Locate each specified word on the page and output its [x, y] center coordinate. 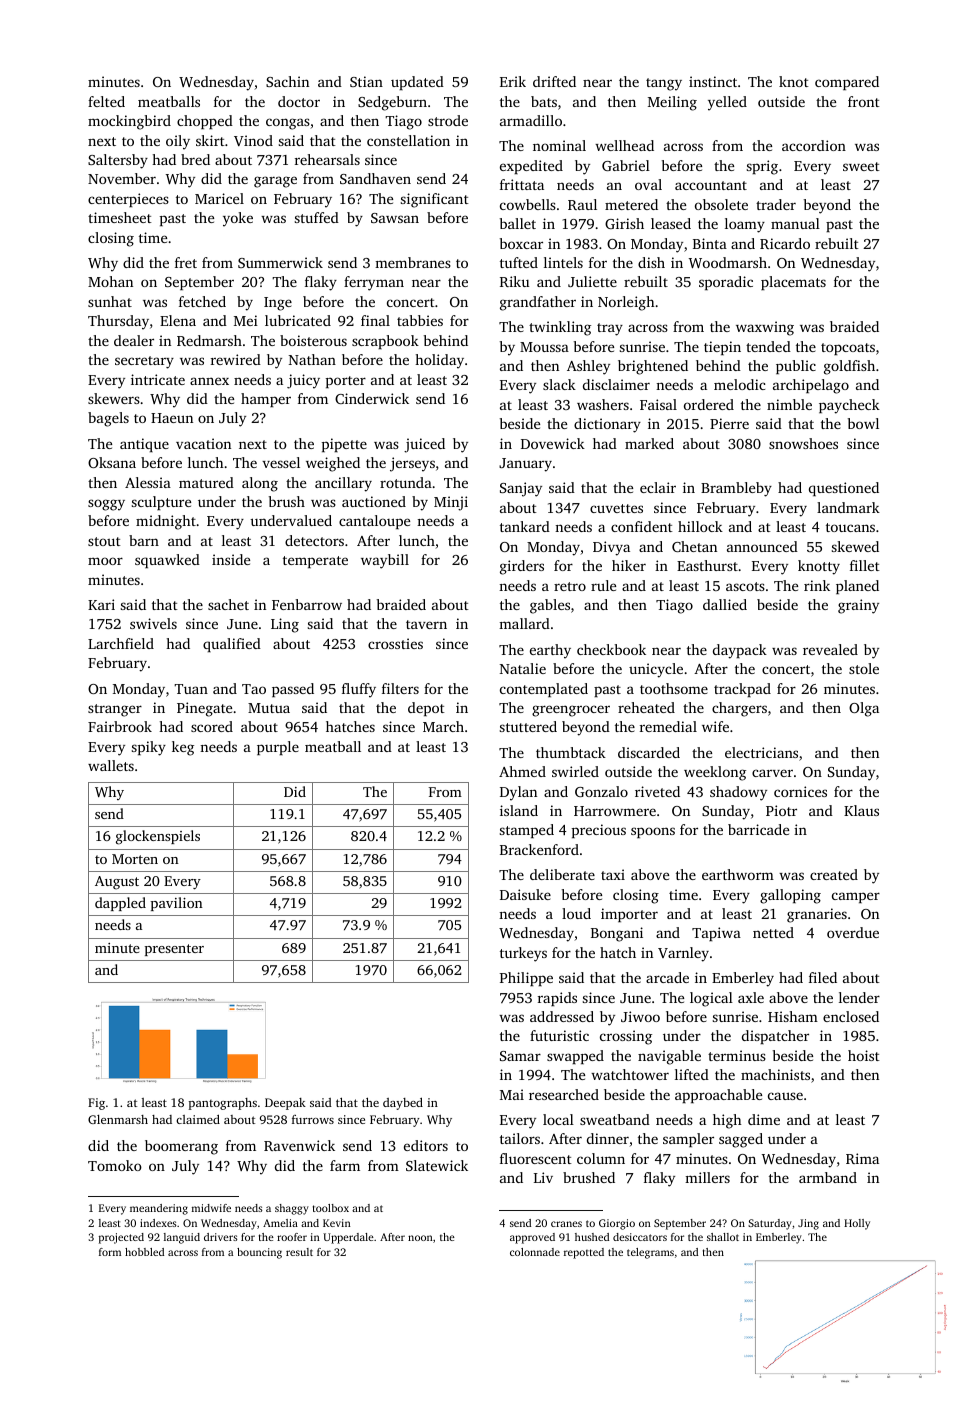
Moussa [544, 347]
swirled [575, 771]
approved [532, 1238]
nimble [789, 404]
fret [186, 262]
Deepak [285, 1104]
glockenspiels [158, 837]
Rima [862, 1158]
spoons [653, 832]
